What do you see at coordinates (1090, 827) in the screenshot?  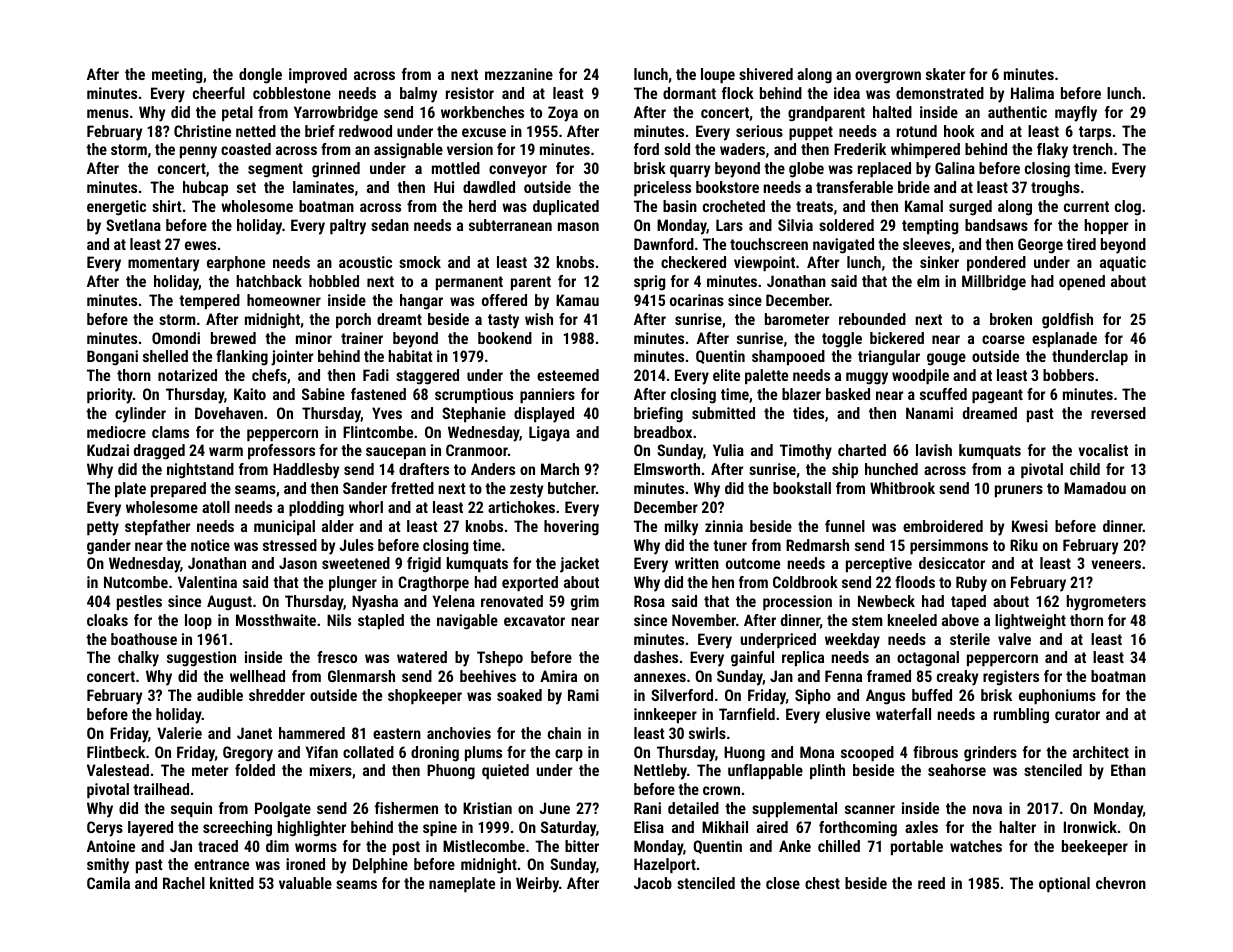 I see `Ironwick` at bounding box center [1090, 827].
